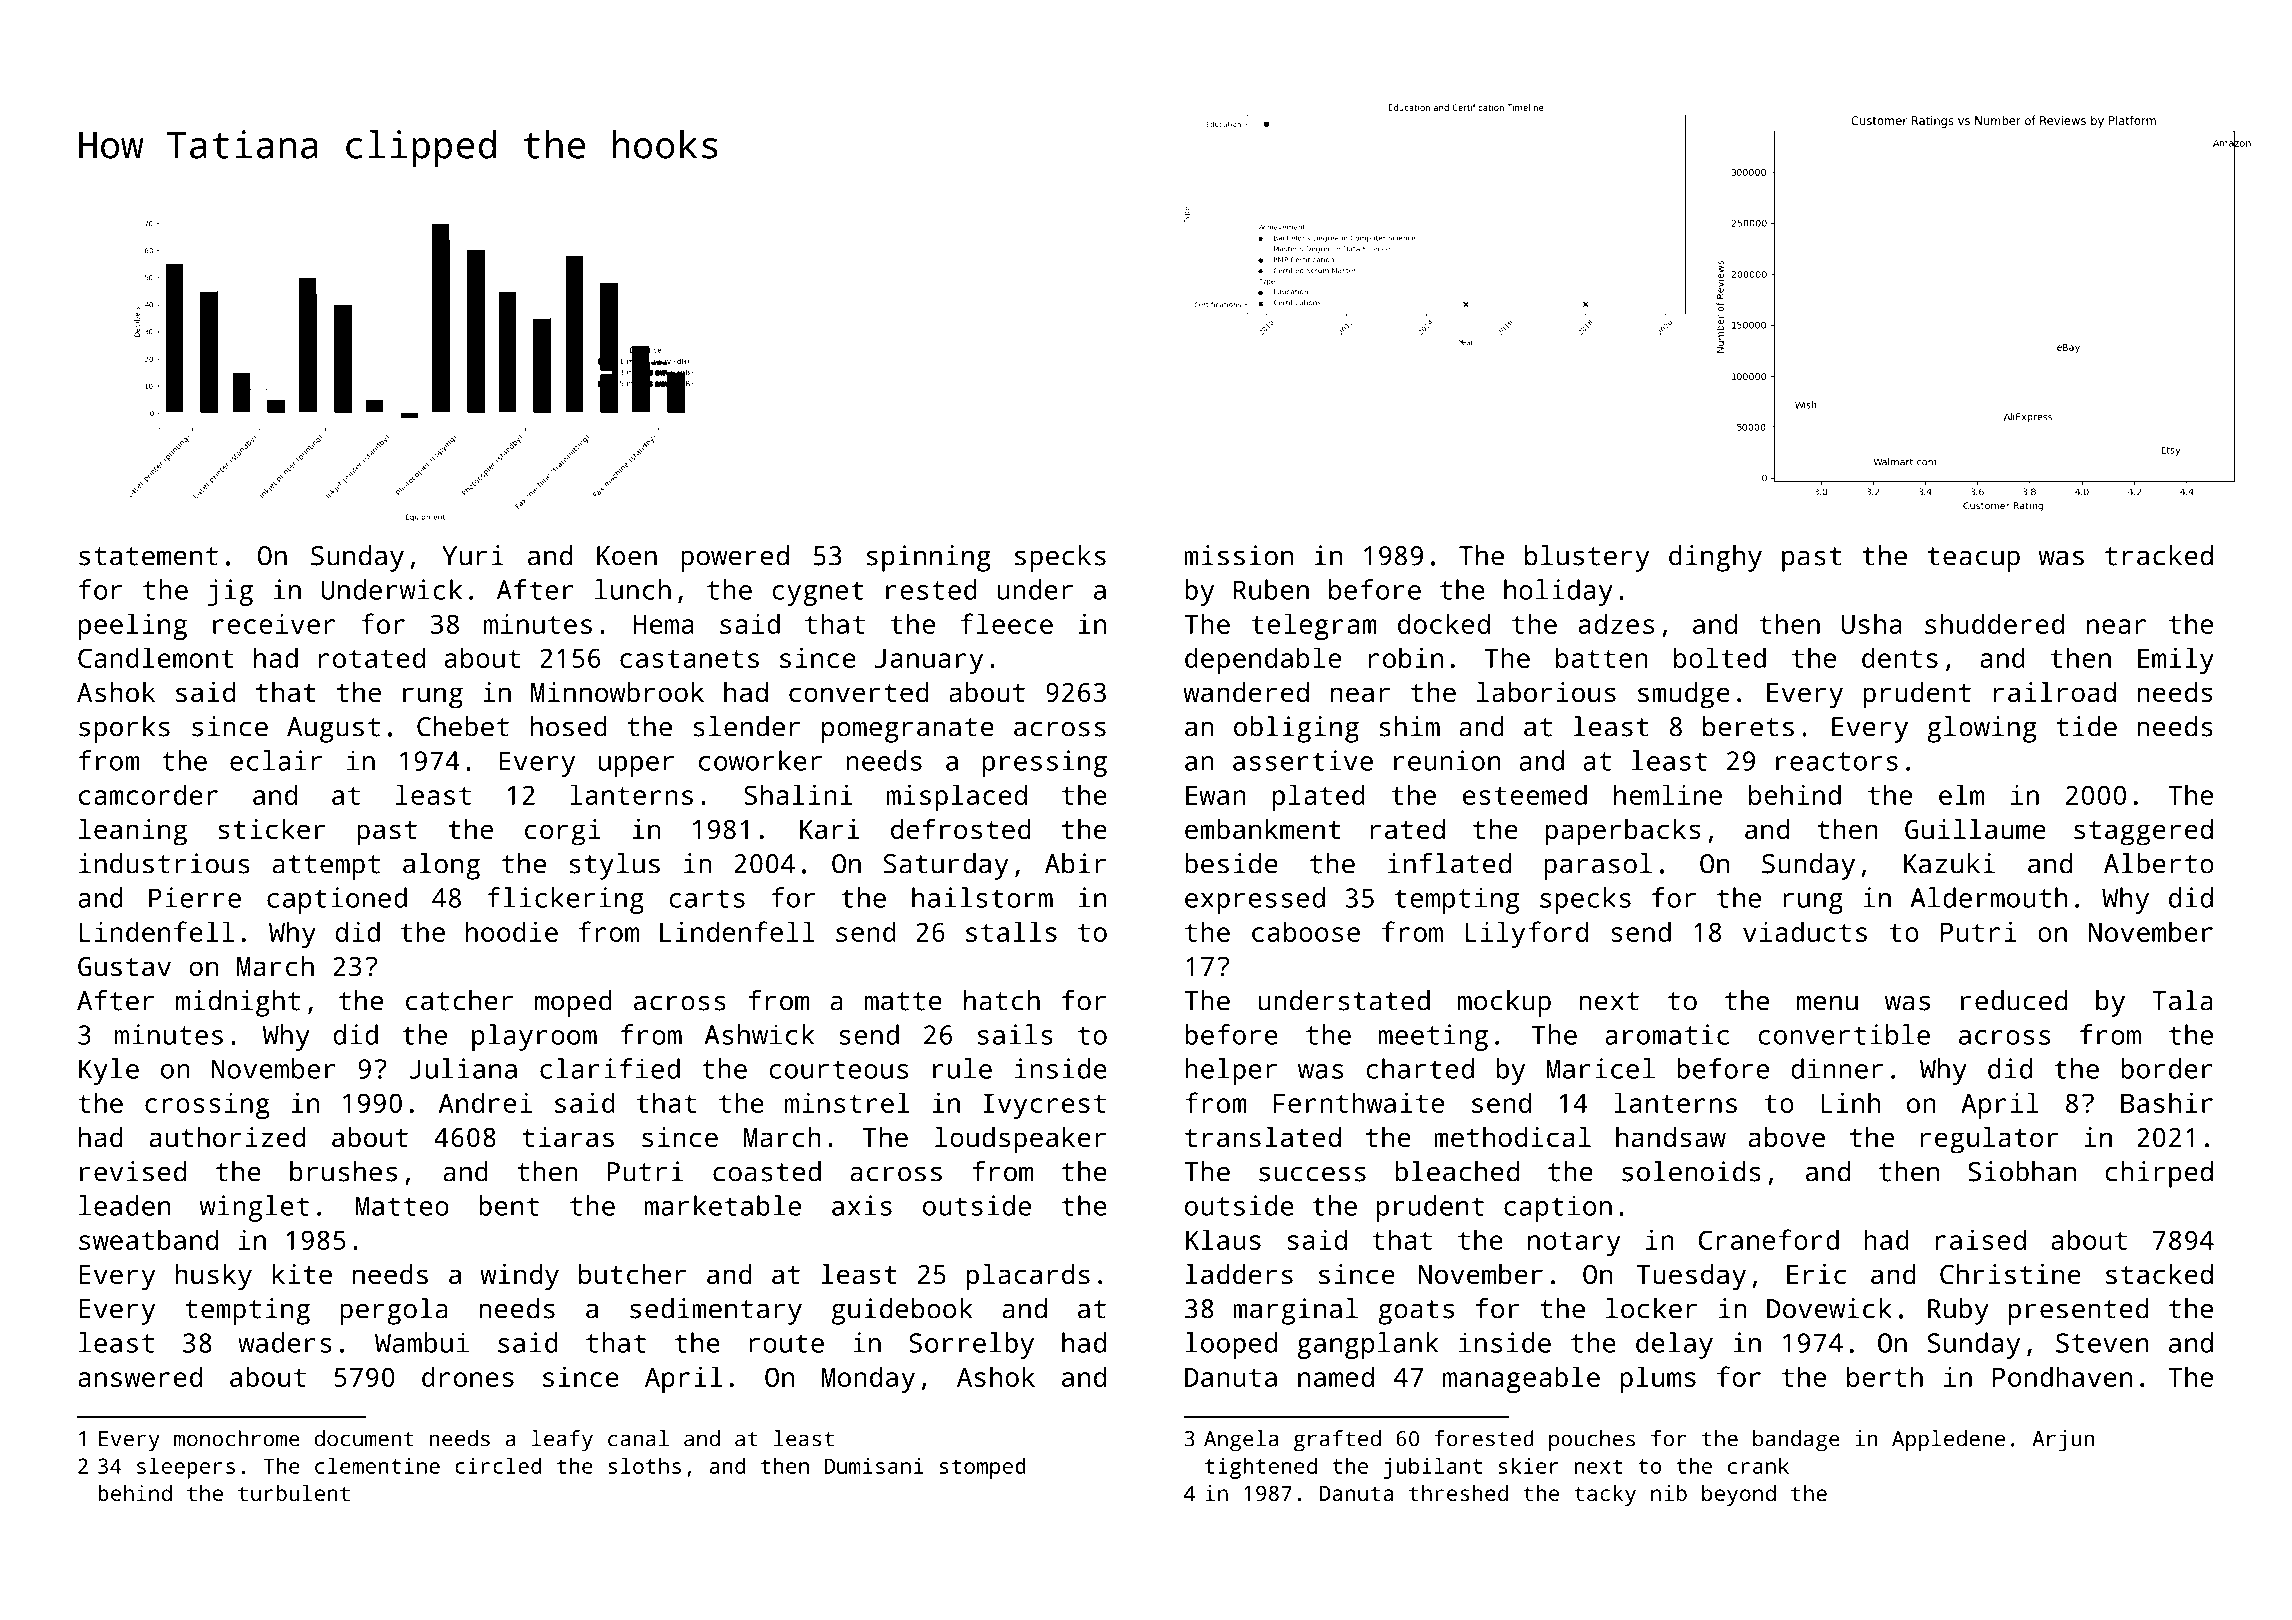 The height and width of the page is (1620, 2292). Describe the element at coordinates (109, 1071) in the page. I see `Kyle` at that location.
